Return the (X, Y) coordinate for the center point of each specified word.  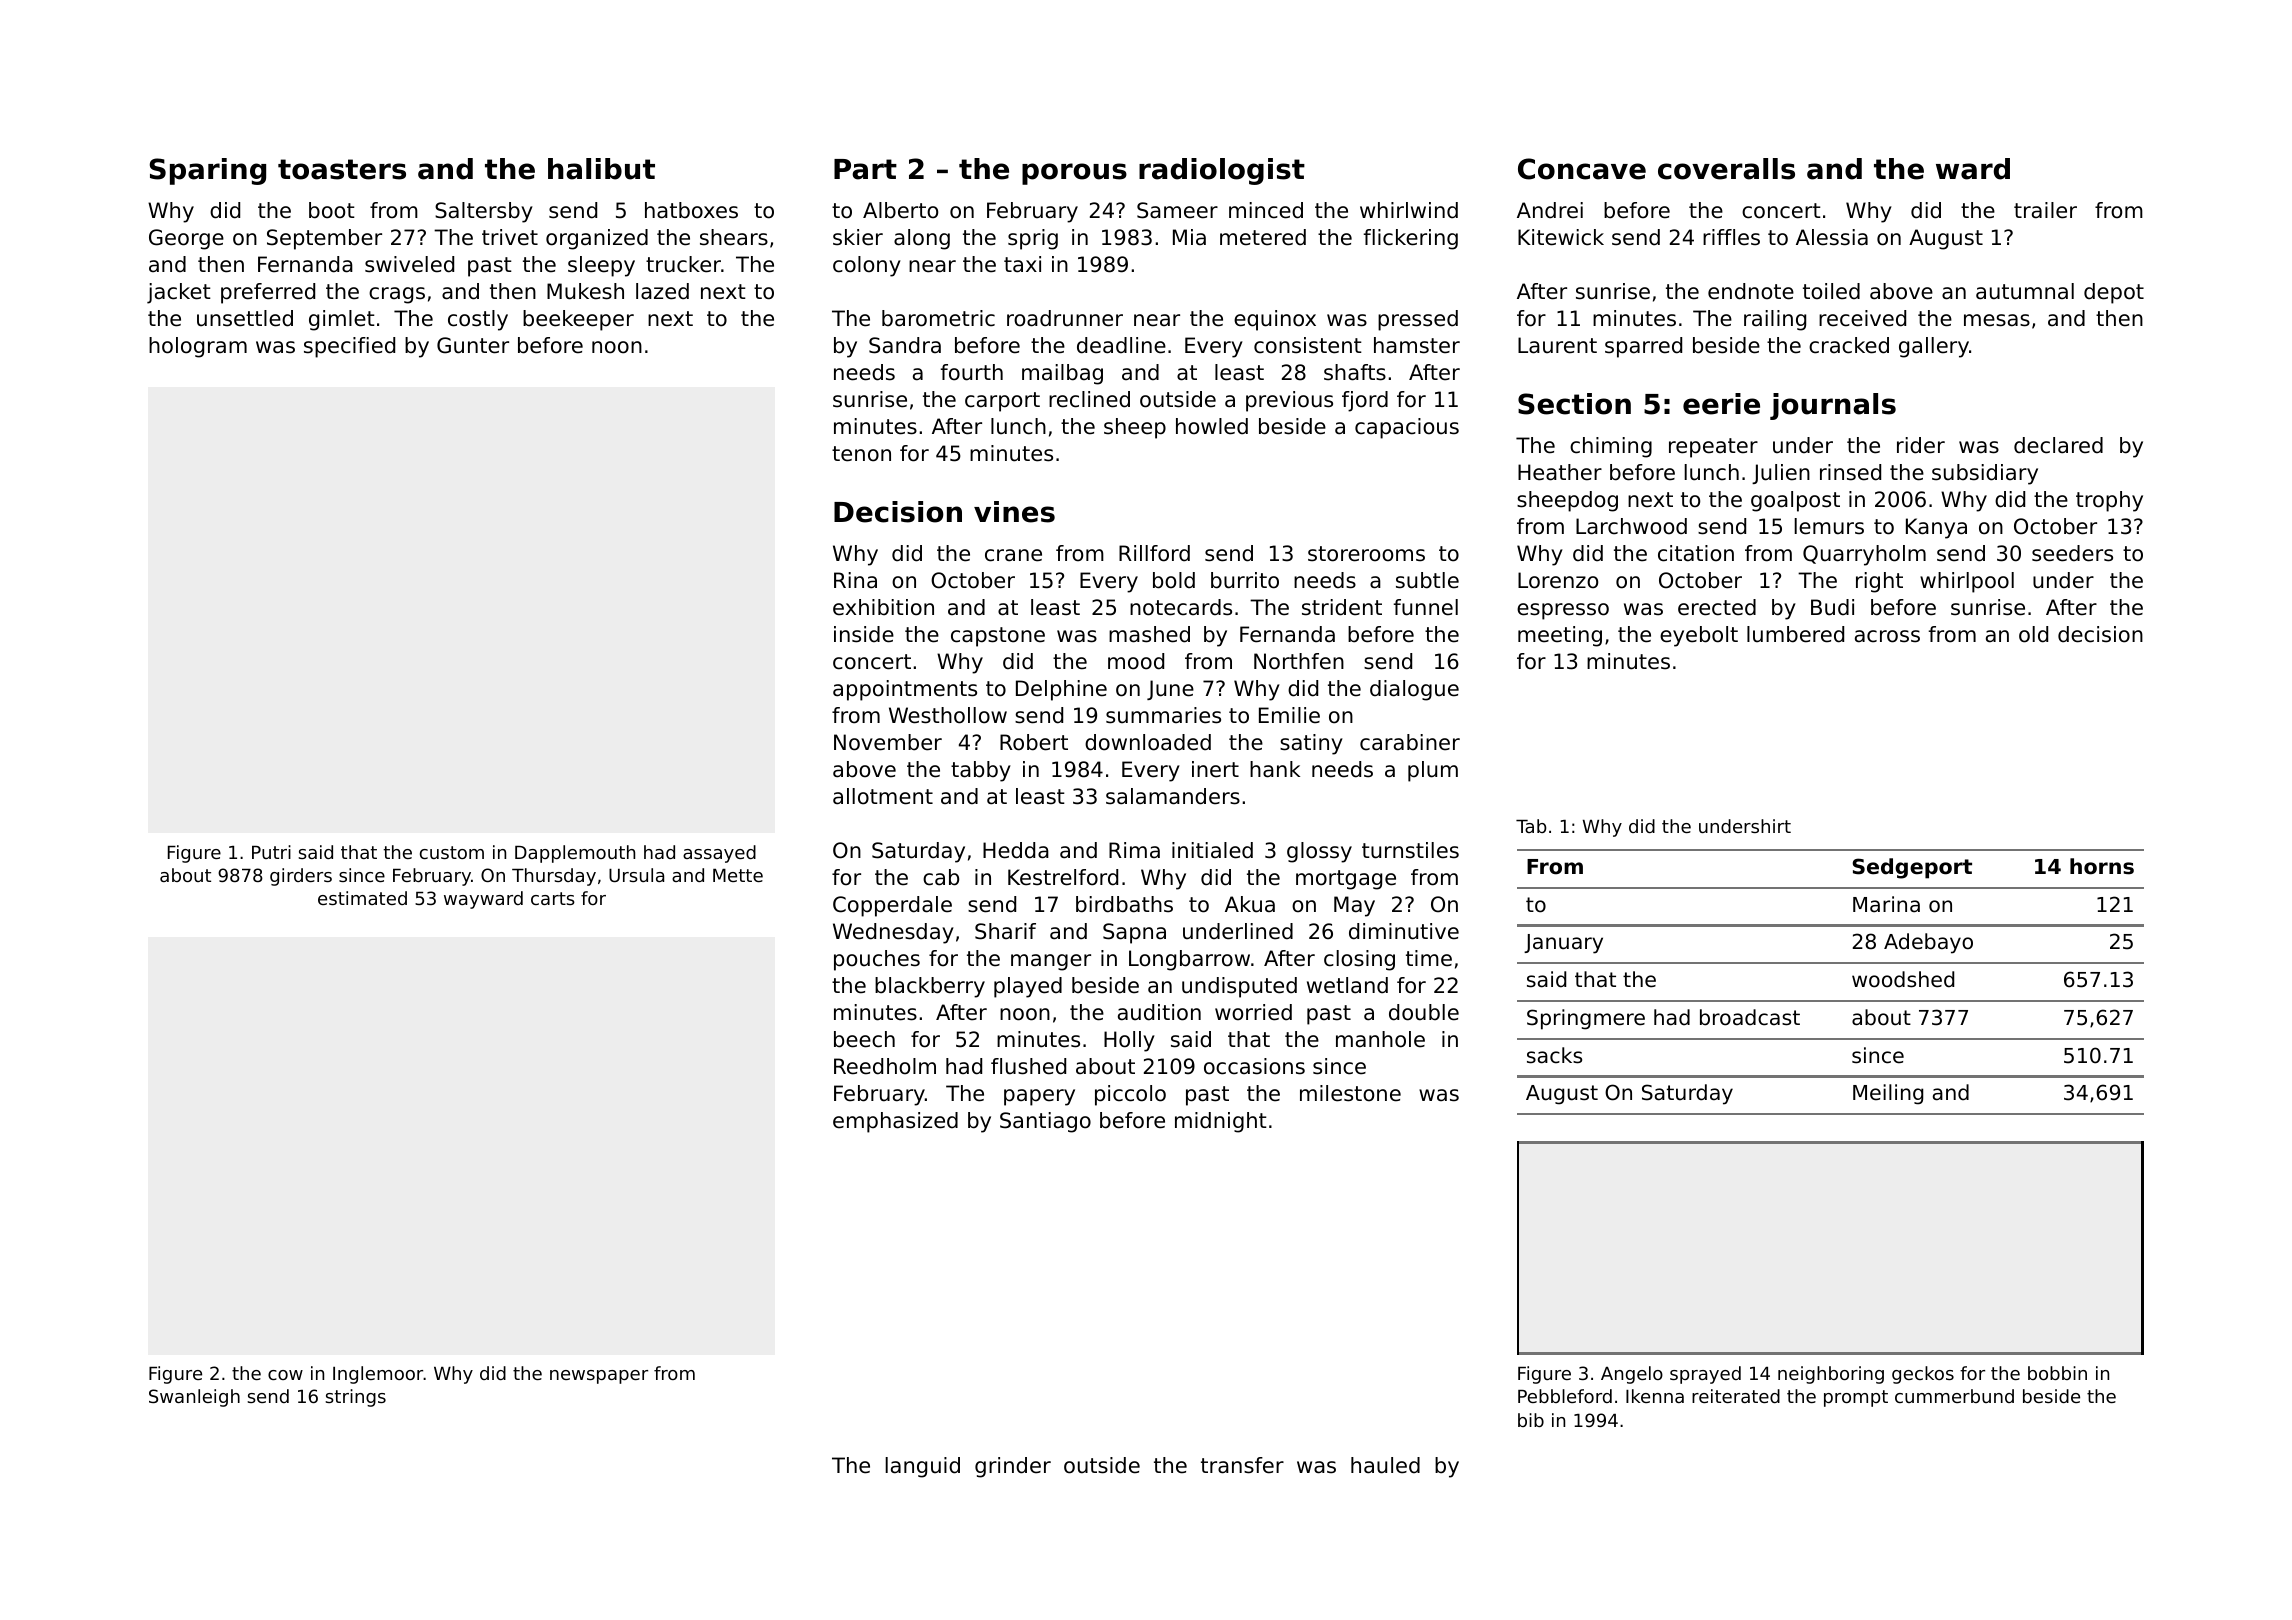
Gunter (473, 345)
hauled (1385, 1465)
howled (1212, 426)
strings (355, 1398)
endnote (1751, 291)
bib (1531, 1420)
